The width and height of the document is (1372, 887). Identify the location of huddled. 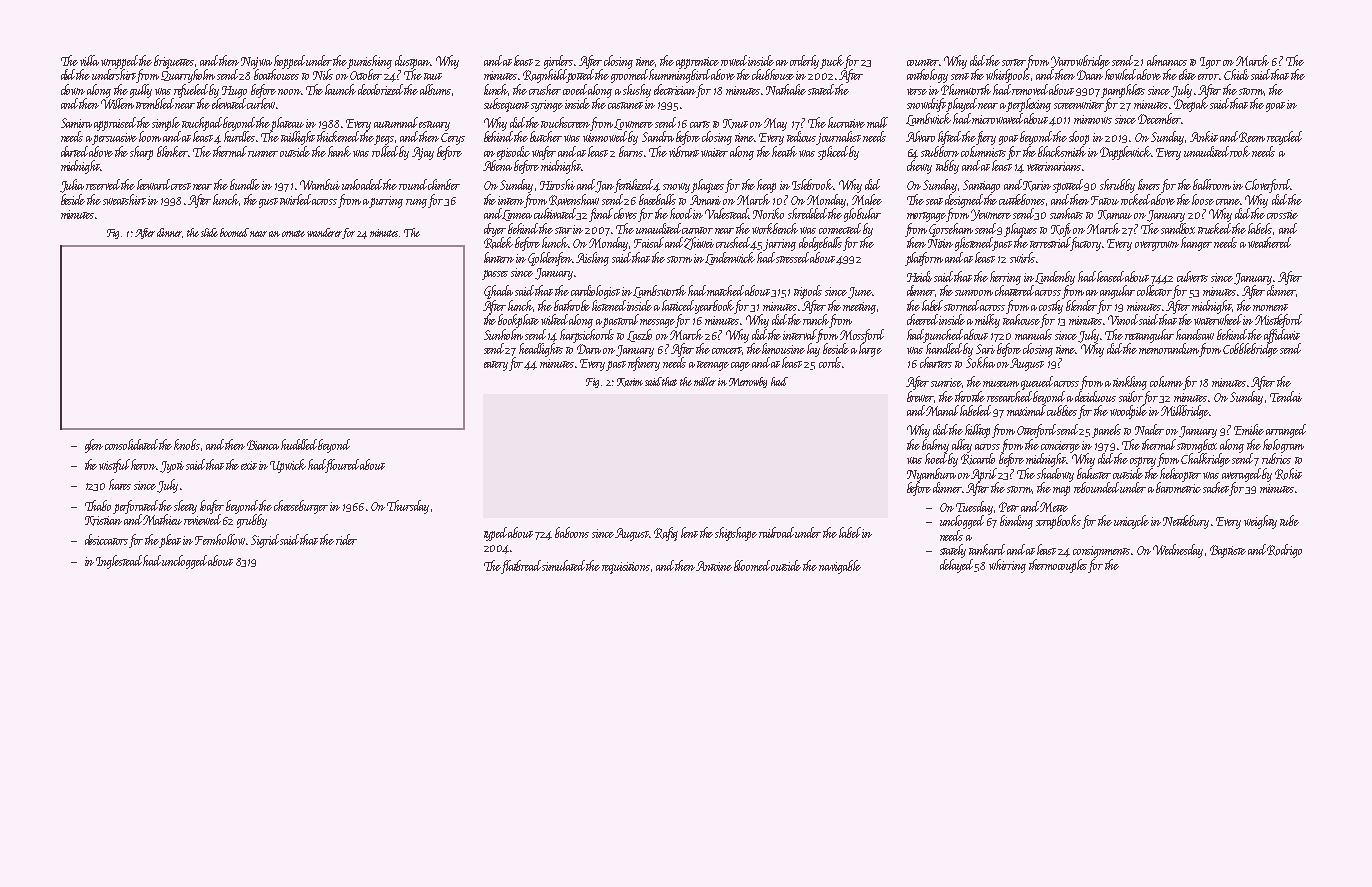
(300, 444).
